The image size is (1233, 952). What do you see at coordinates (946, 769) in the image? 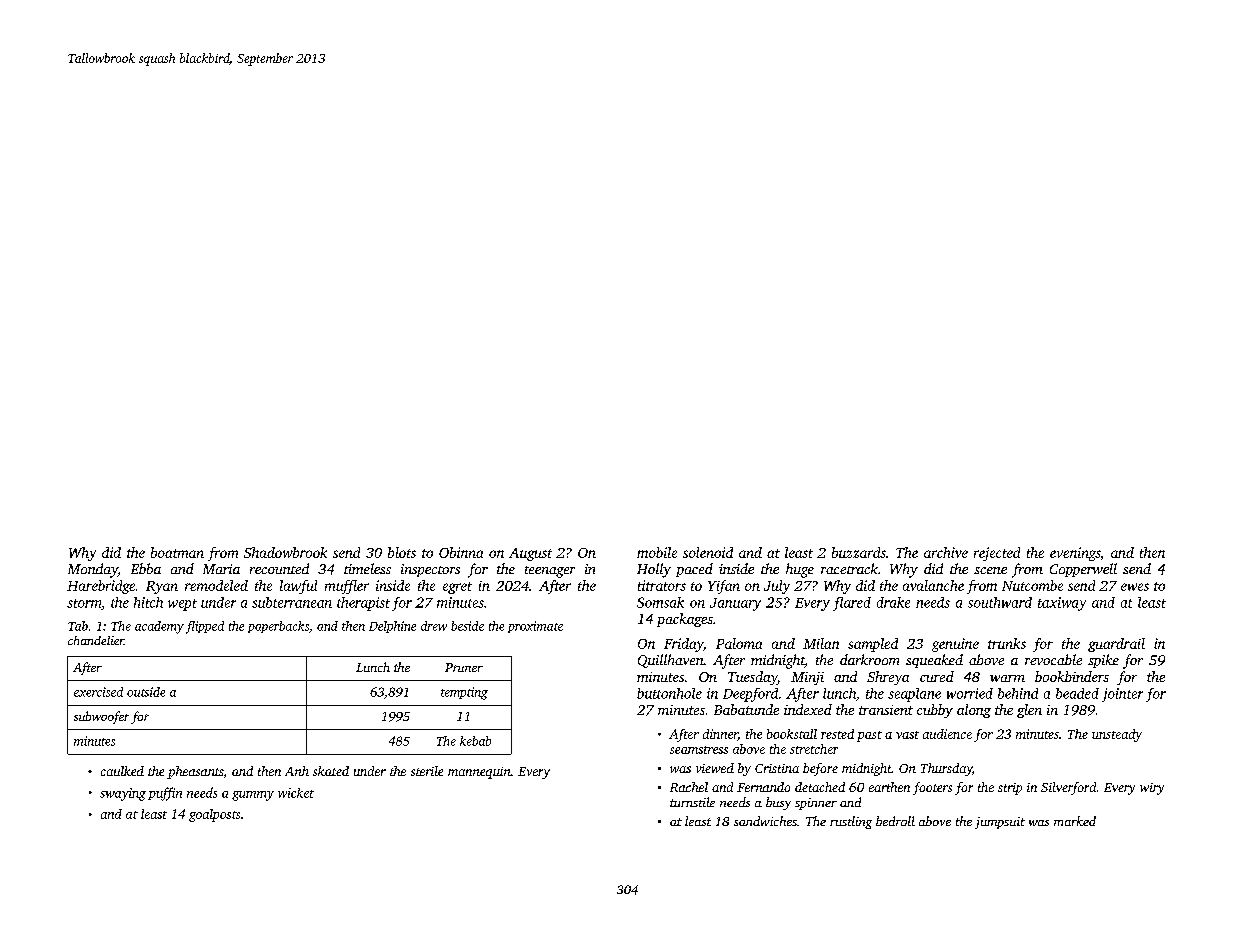
I see `Thursday` at bounding box center [946, 769].
